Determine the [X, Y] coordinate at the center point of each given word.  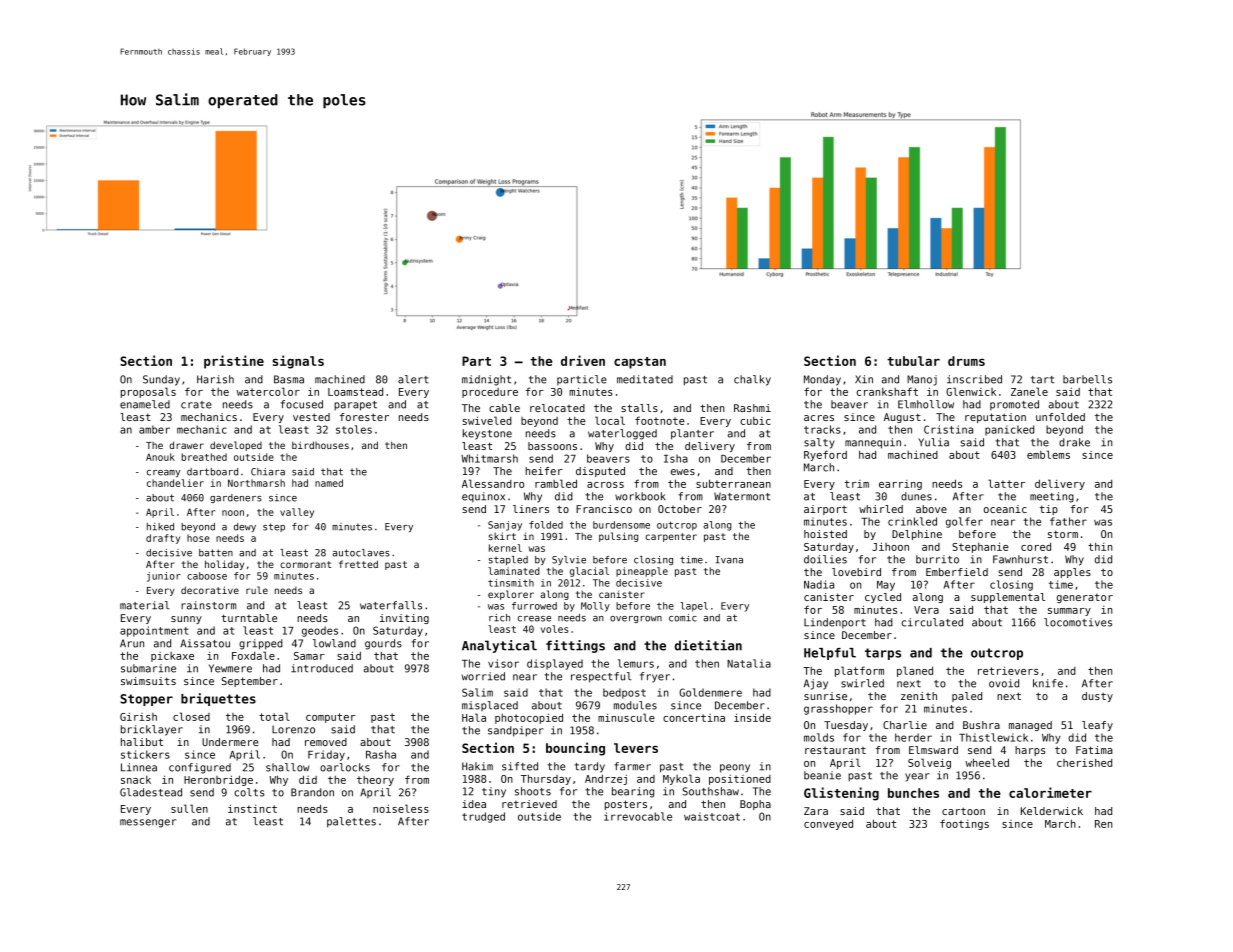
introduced [322, 668]
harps [1030, 751]
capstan [640, 363]
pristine [234, 362]
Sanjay [505, 526]
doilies [825, 559]
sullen [189, 808]
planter [692, 434]
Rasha [381, 754]
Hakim [477, 766]
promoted [1014, 405]
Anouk [160, 457]
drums [966, 361]
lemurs [636, 663]
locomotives [1078, 622]
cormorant [305, 564]
